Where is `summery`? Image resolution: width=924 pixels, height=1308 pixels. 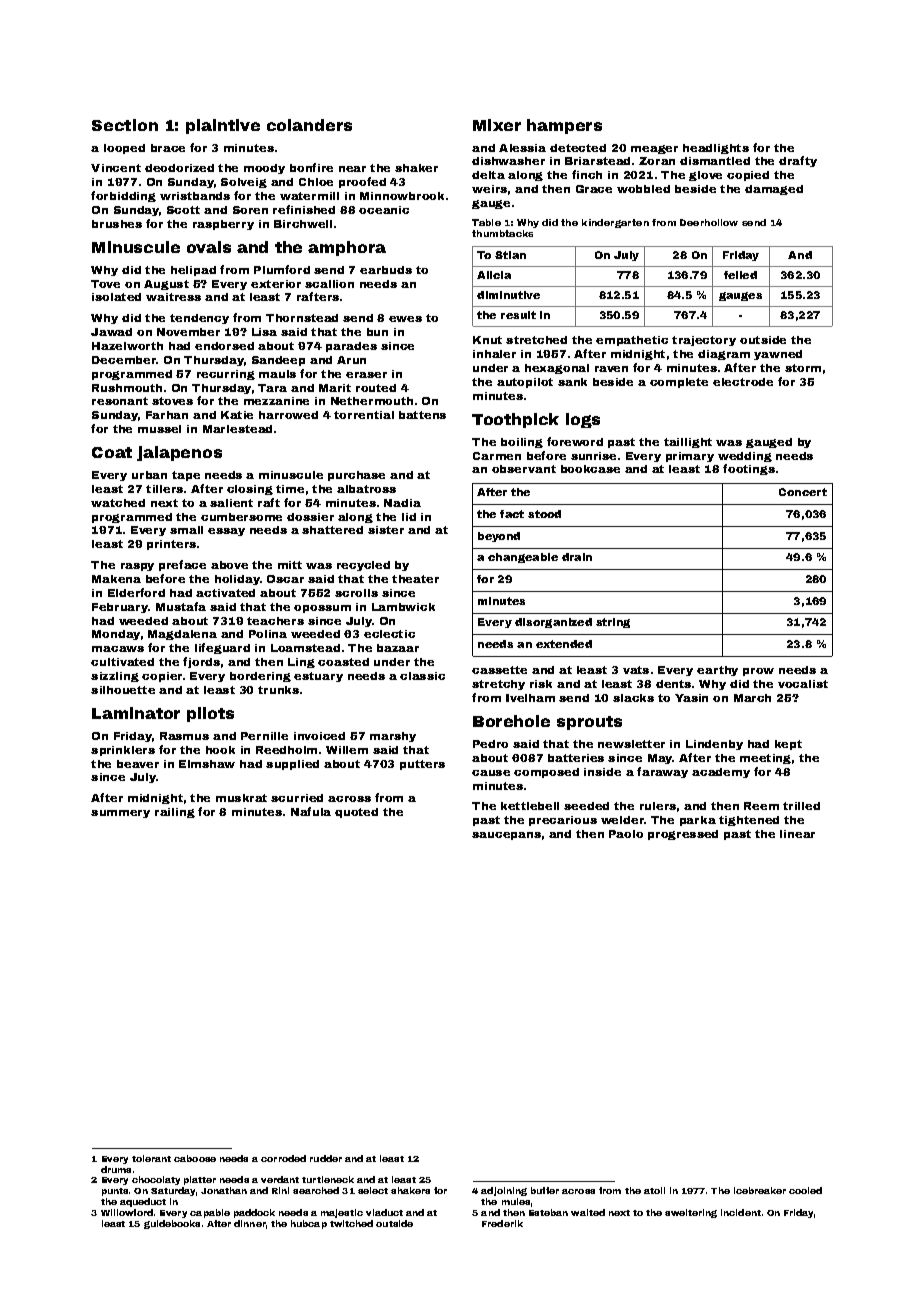
summery is located at coordinates (120, 814).
